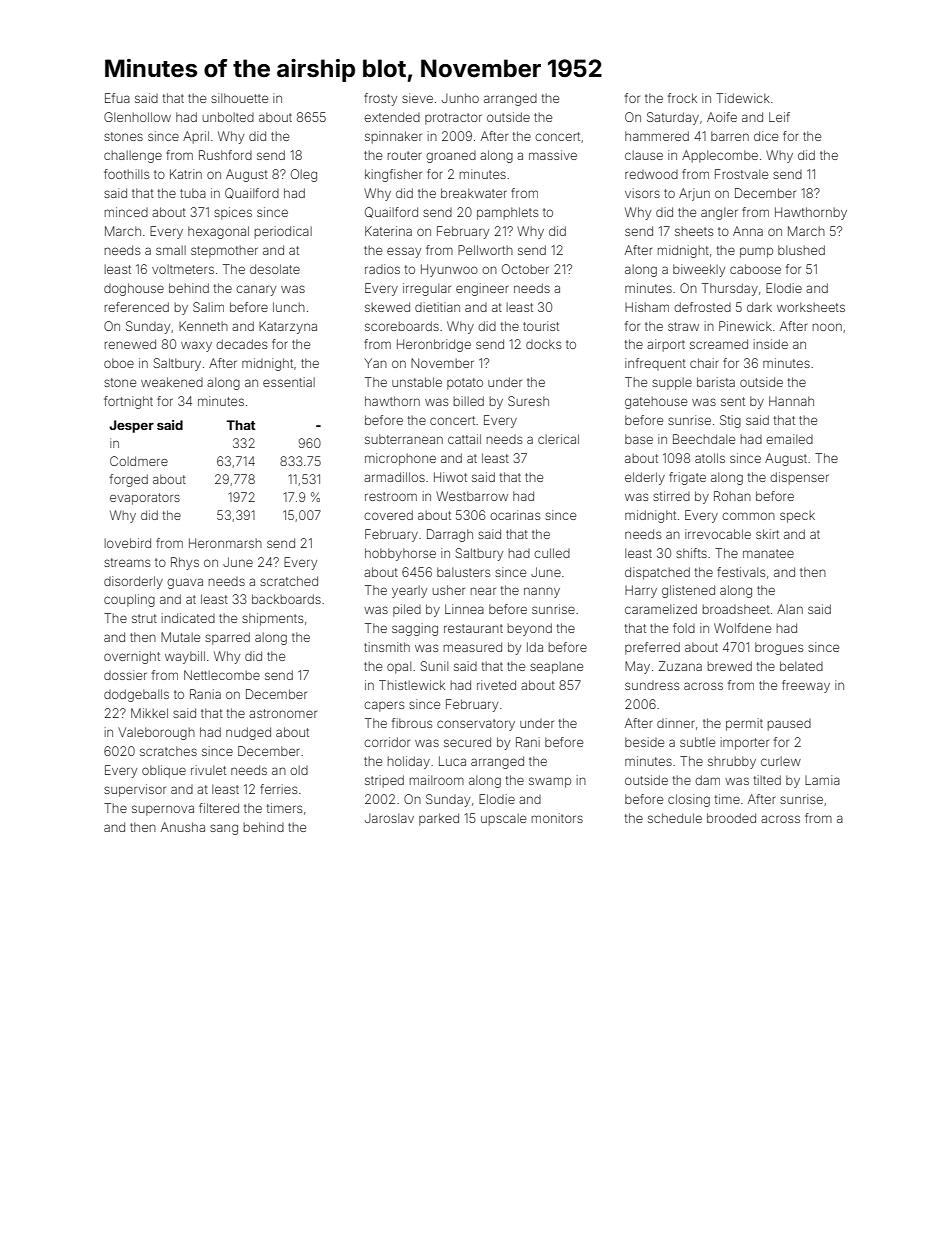  Describe the element at coordinates (704, 439) in the image. I see `Beechdale` at that location.
